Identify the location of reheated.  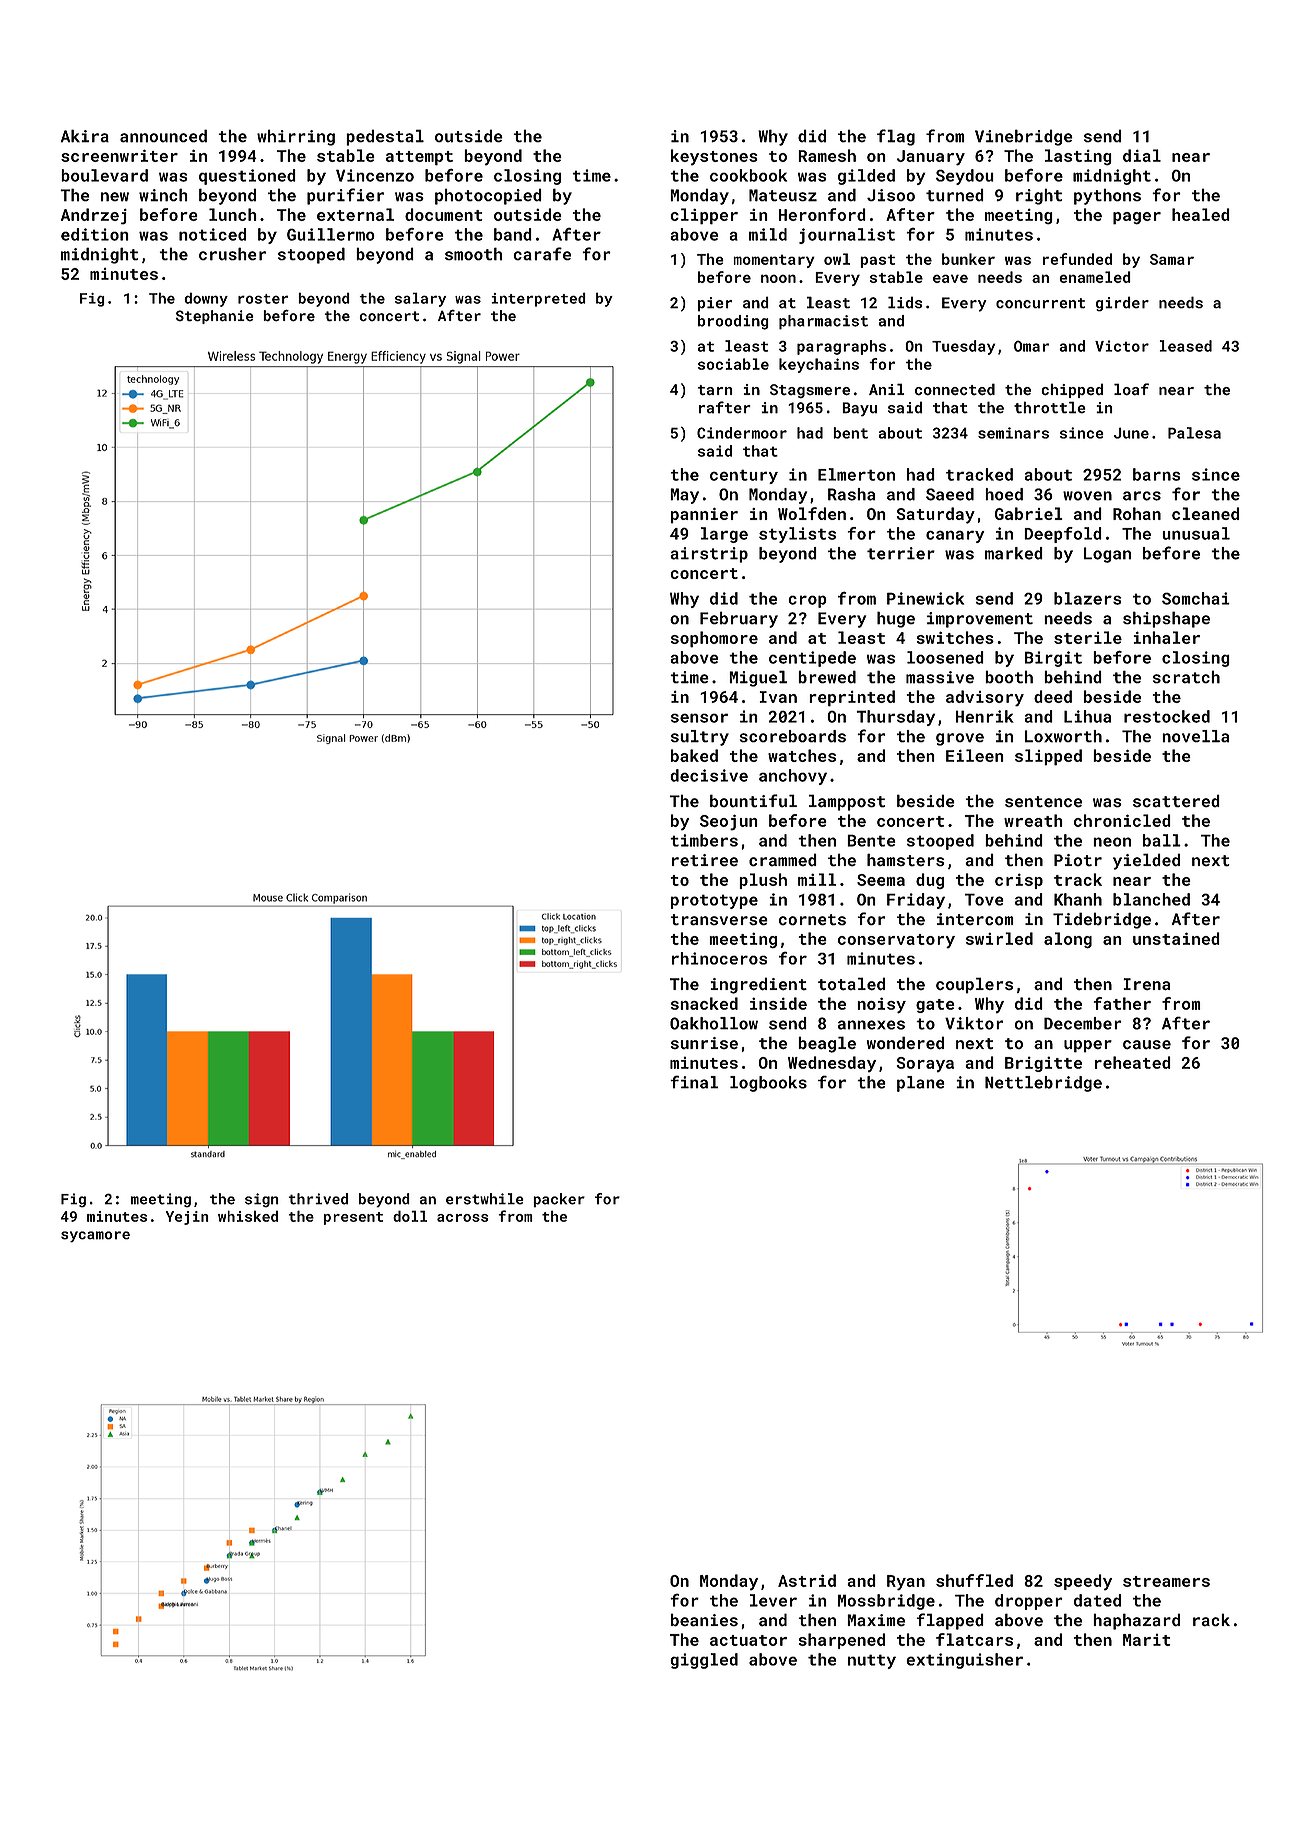
(1133, 1062).
